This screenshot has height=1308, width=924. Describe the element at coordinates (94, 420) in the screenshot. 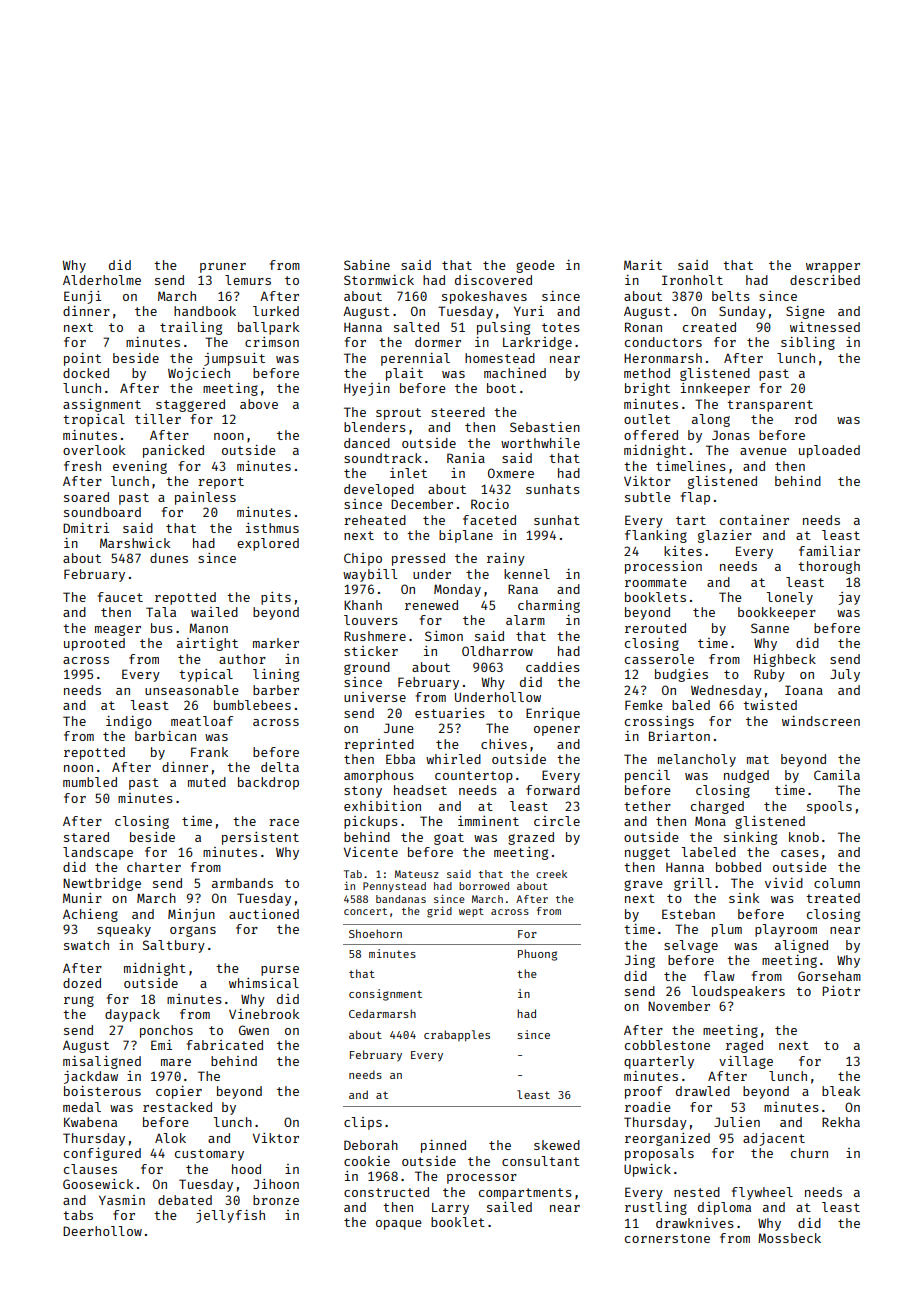

I see `tropical` at that location.
